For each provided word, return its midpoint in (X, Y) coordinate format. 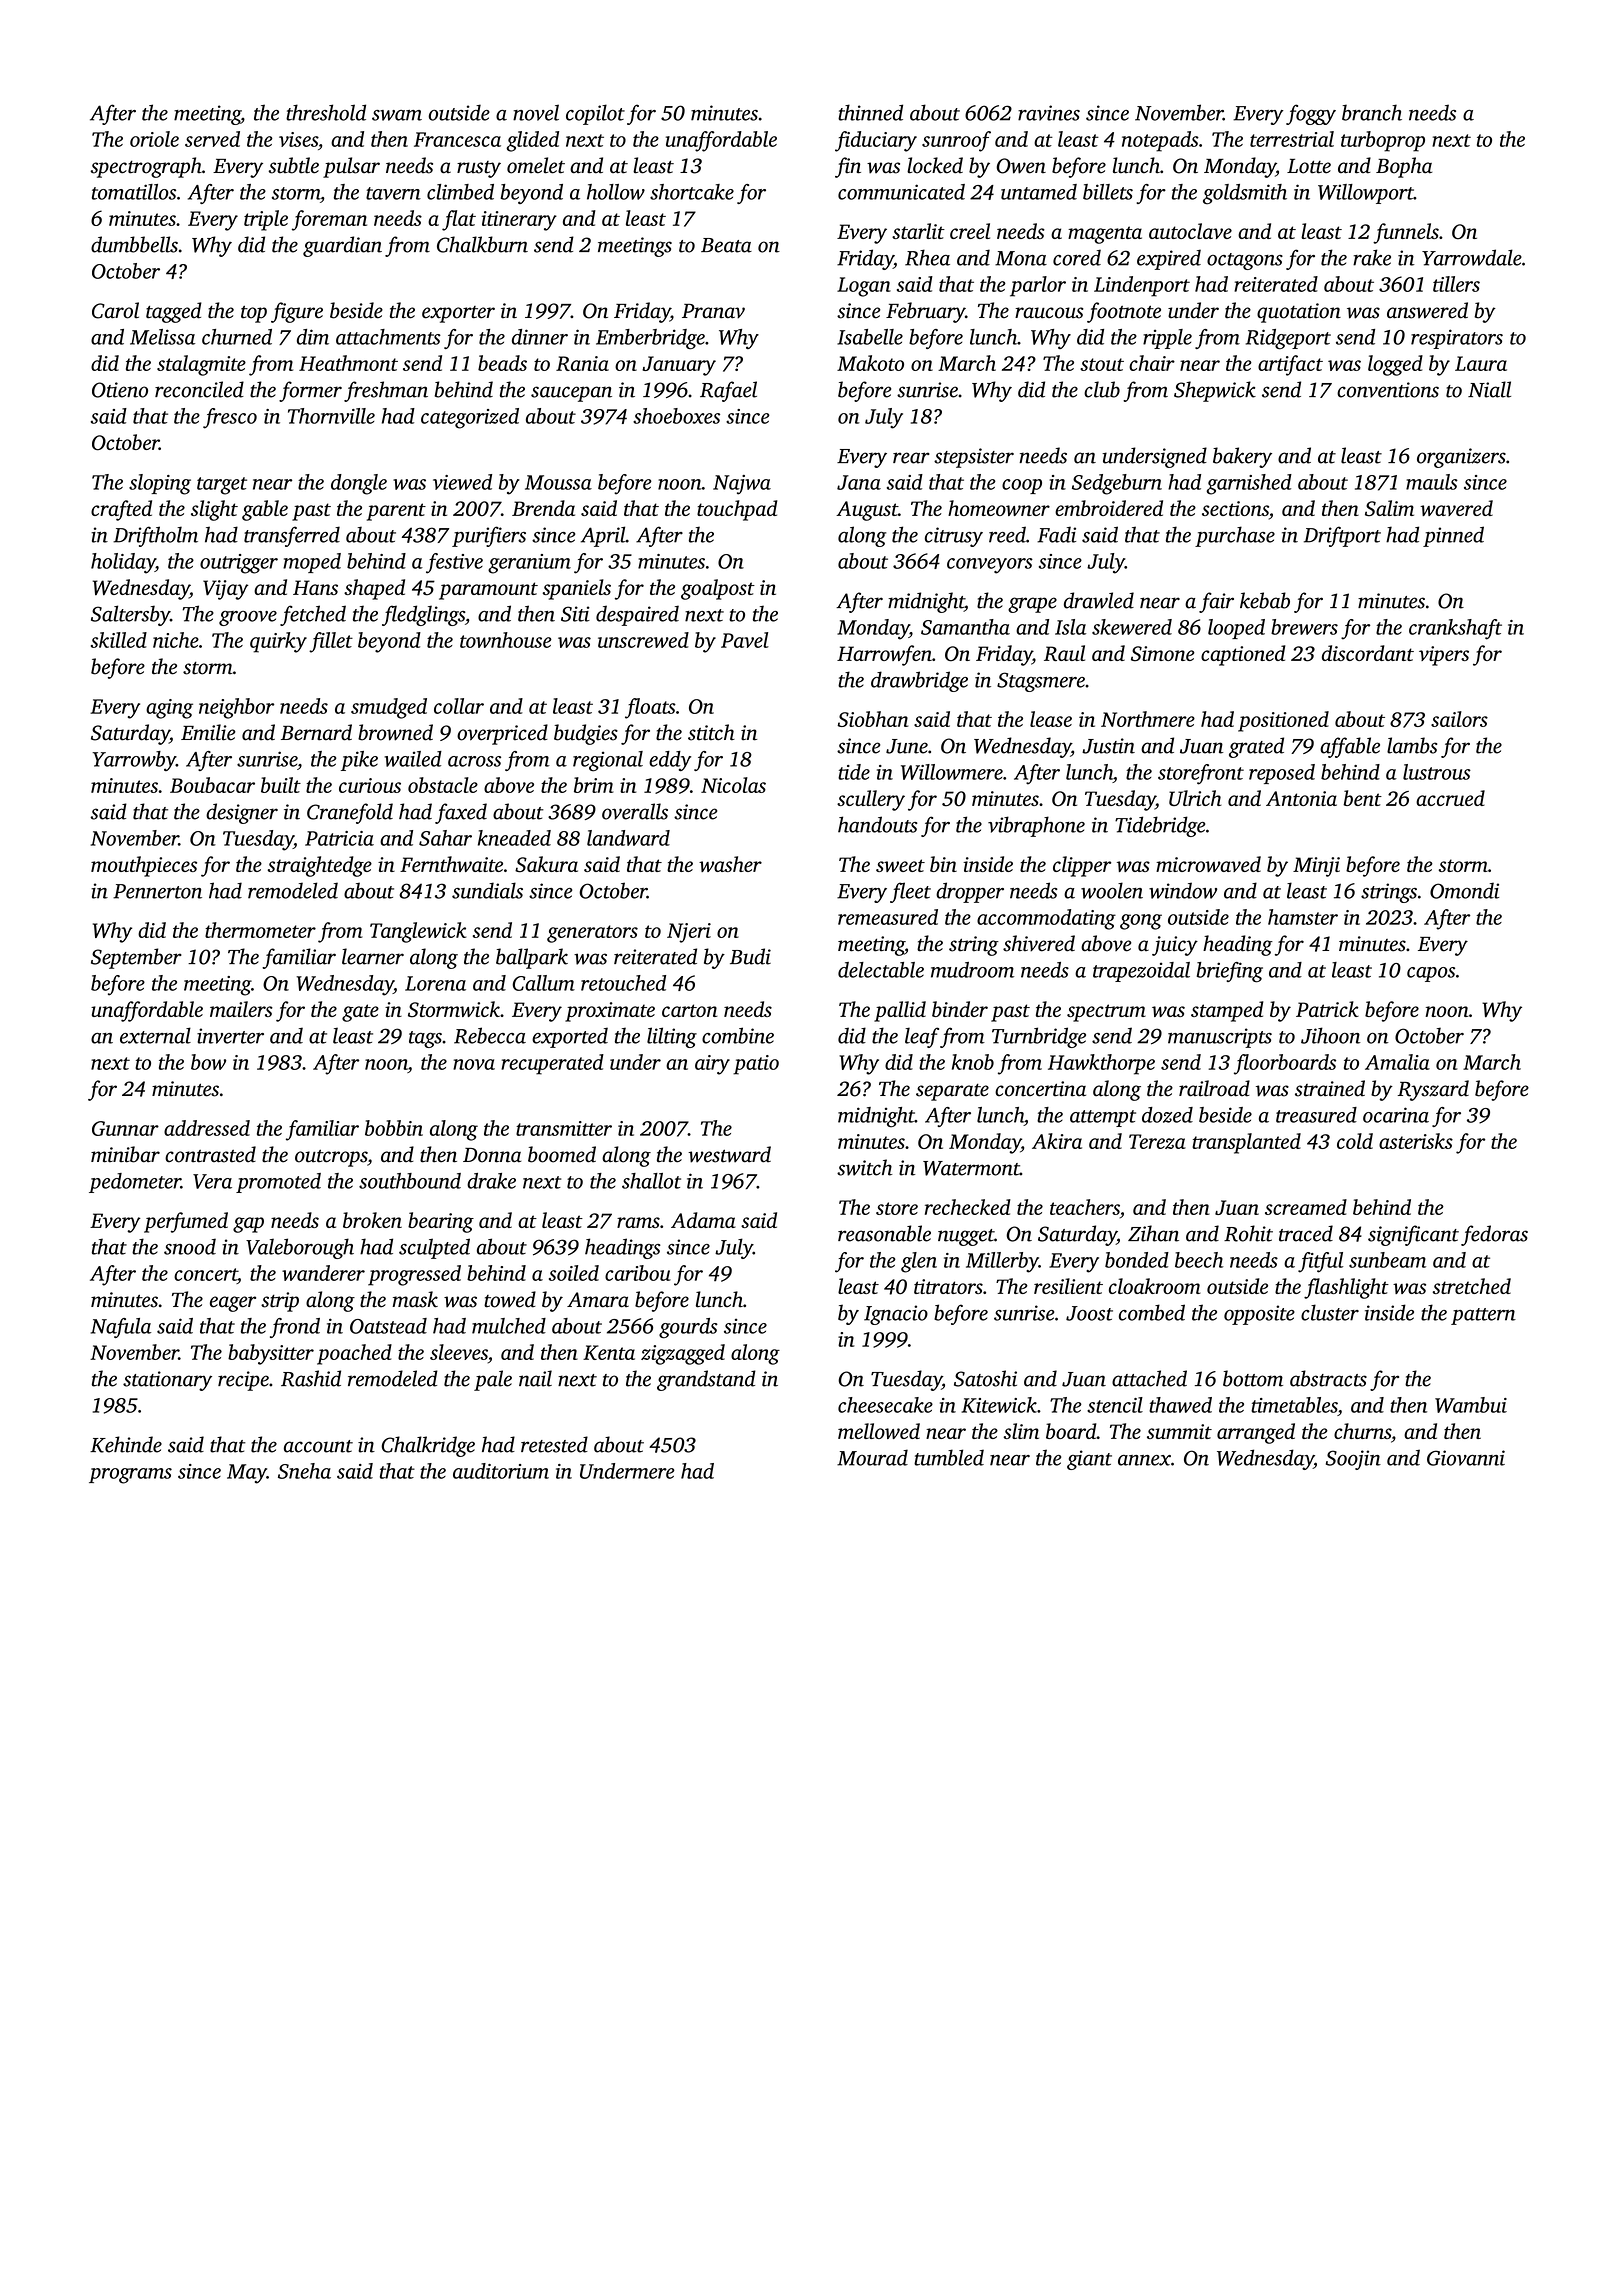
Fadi (1056, 534)
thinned (870, 112)
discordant (1368, 653)
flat (459, 220)
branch (1372, 112)
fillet (331, 642)
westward (729, 1154)
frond (295, 1328)
